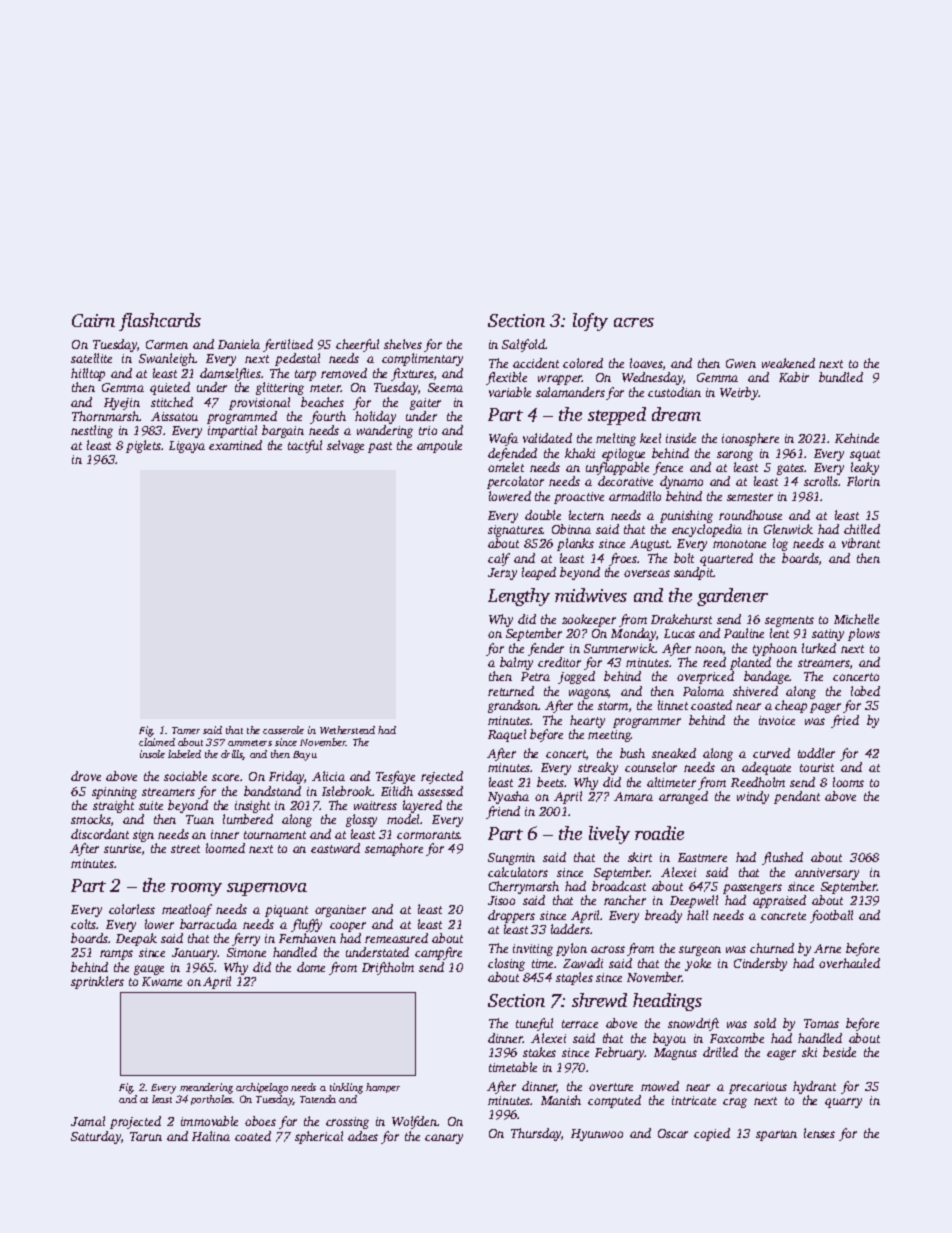 The image size is (952, 1233). Describe the element at coordinates (383, 1088) in the image. I see `hamper` at that location.
